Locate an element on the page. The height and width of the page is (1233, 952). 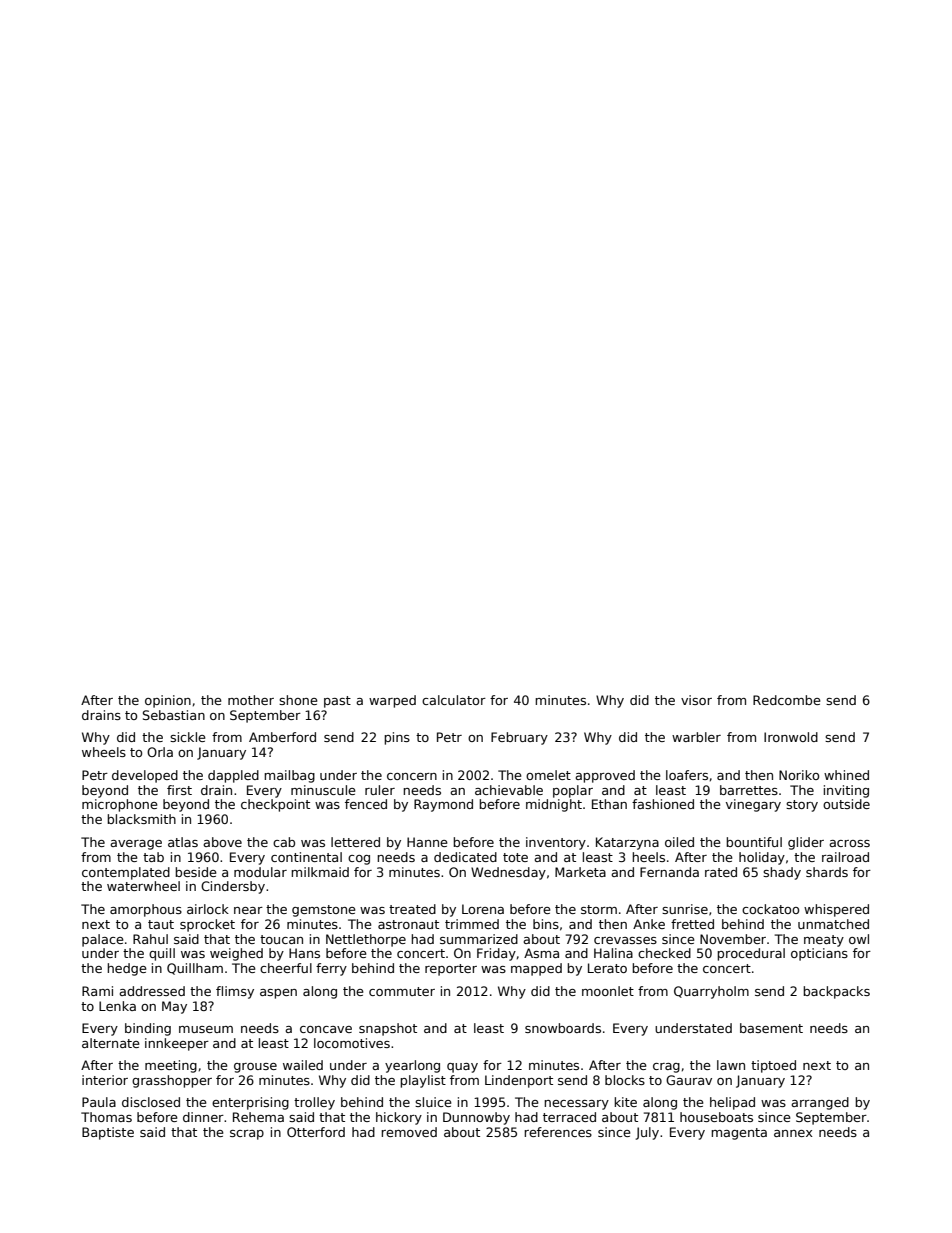
dappled is located at coordinates (233, 776).
